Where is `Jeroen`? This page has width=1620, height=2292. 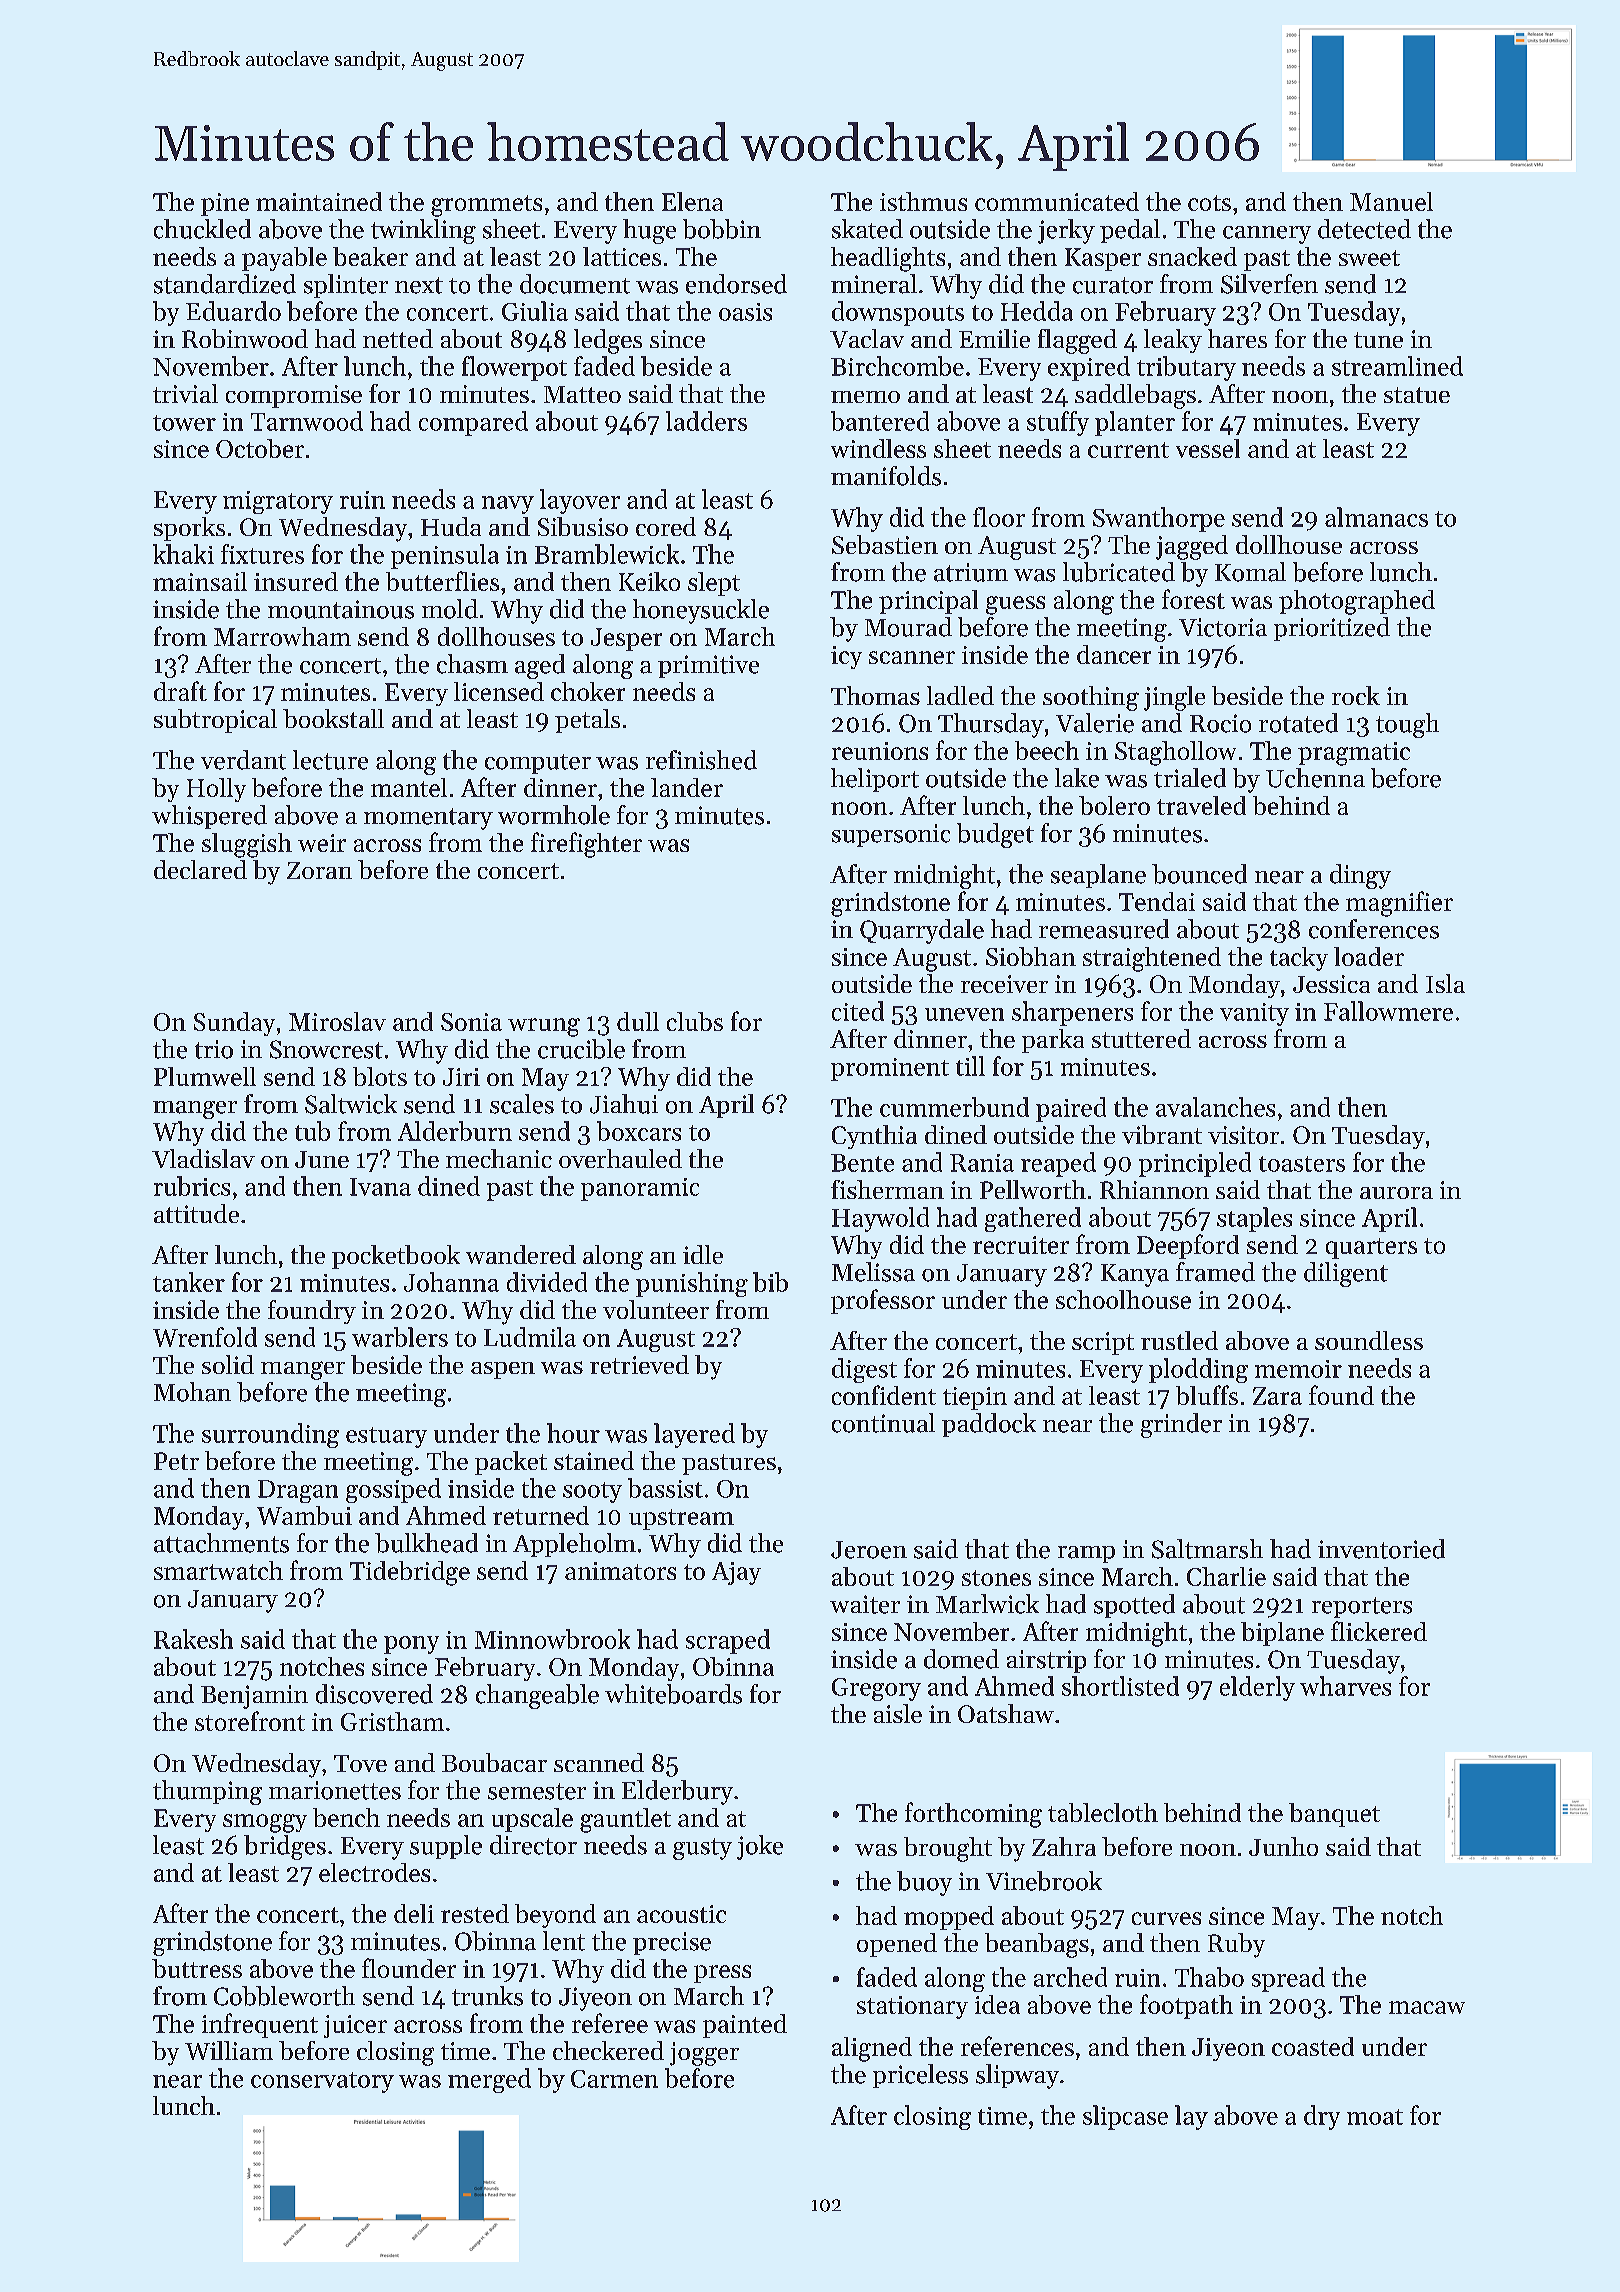 Jeroen is located at coordinates (869, 1550).
